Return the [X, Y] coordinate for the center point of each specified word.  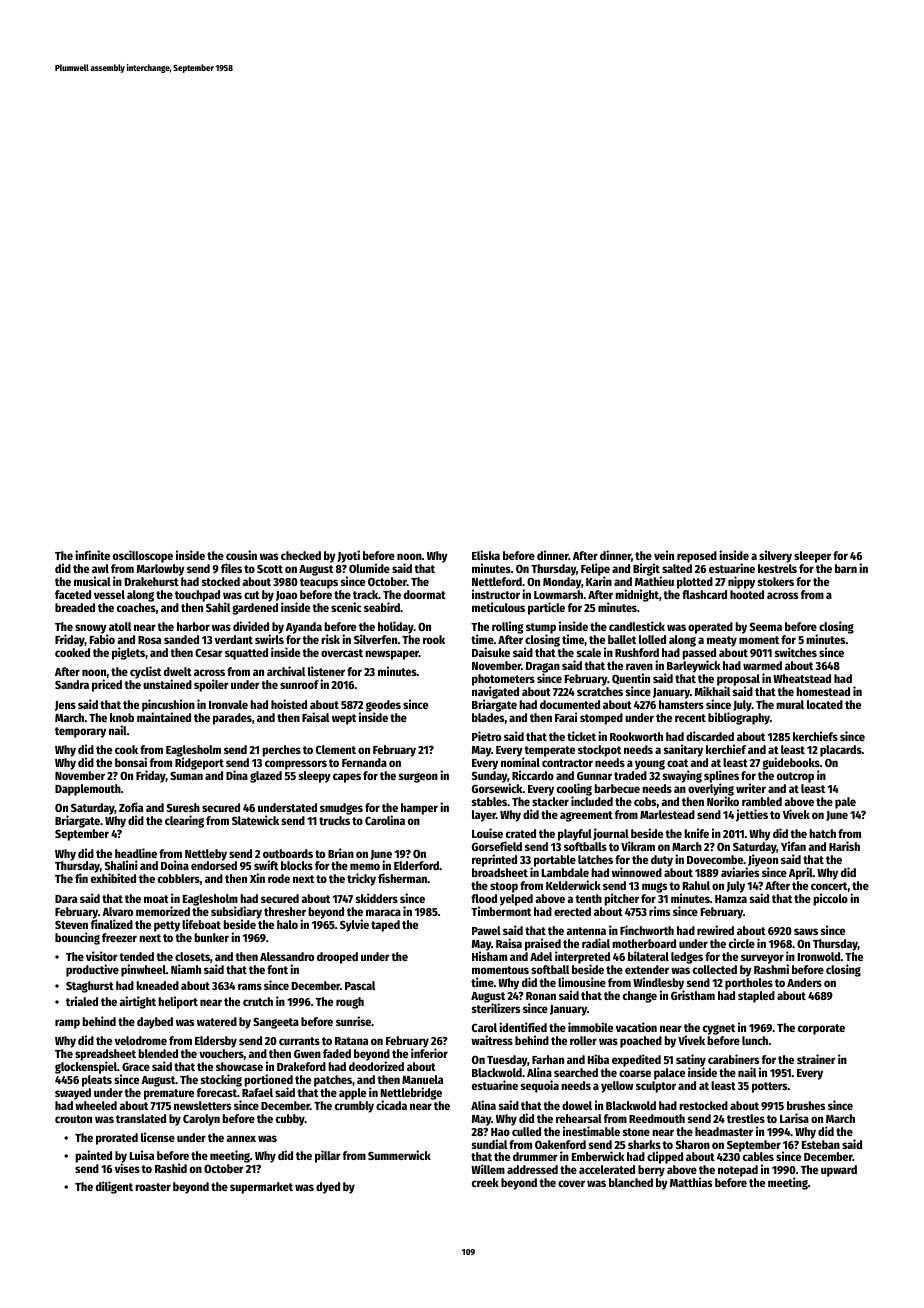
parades [232, 719]
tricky [361, 879]
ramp [67, 1024]
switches [796, 652]
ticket [581, 736]
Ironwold [819, 956]
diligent [114, 1187]
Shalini [121, 865]
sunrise [353, 1021]
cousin [241, 555]
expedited [636, 1060]
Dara [66, 899]
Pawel [486, 930]
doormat [425, 594]
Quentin [631, 679]
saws [806, 931]
